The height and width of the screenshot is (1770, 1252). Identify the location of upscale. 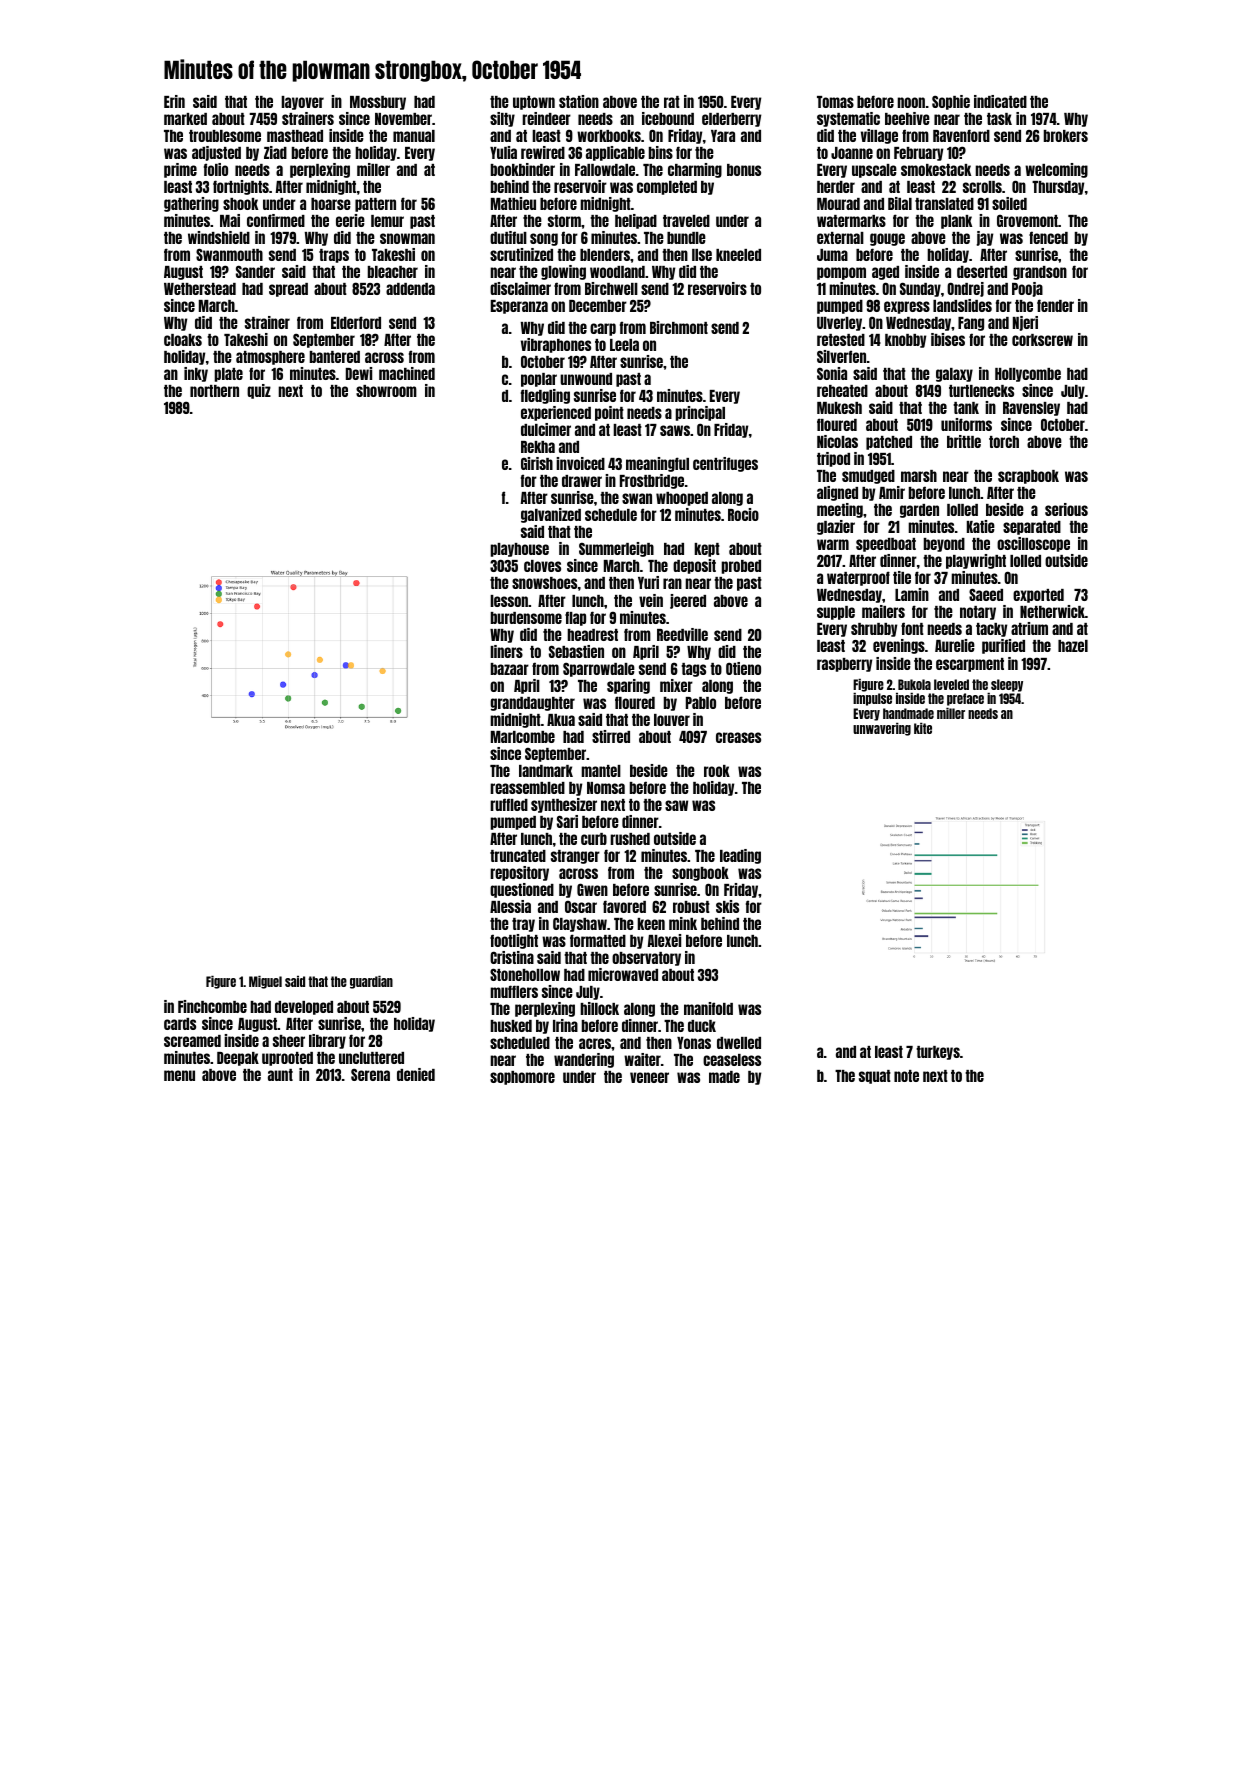
(874, 171).
